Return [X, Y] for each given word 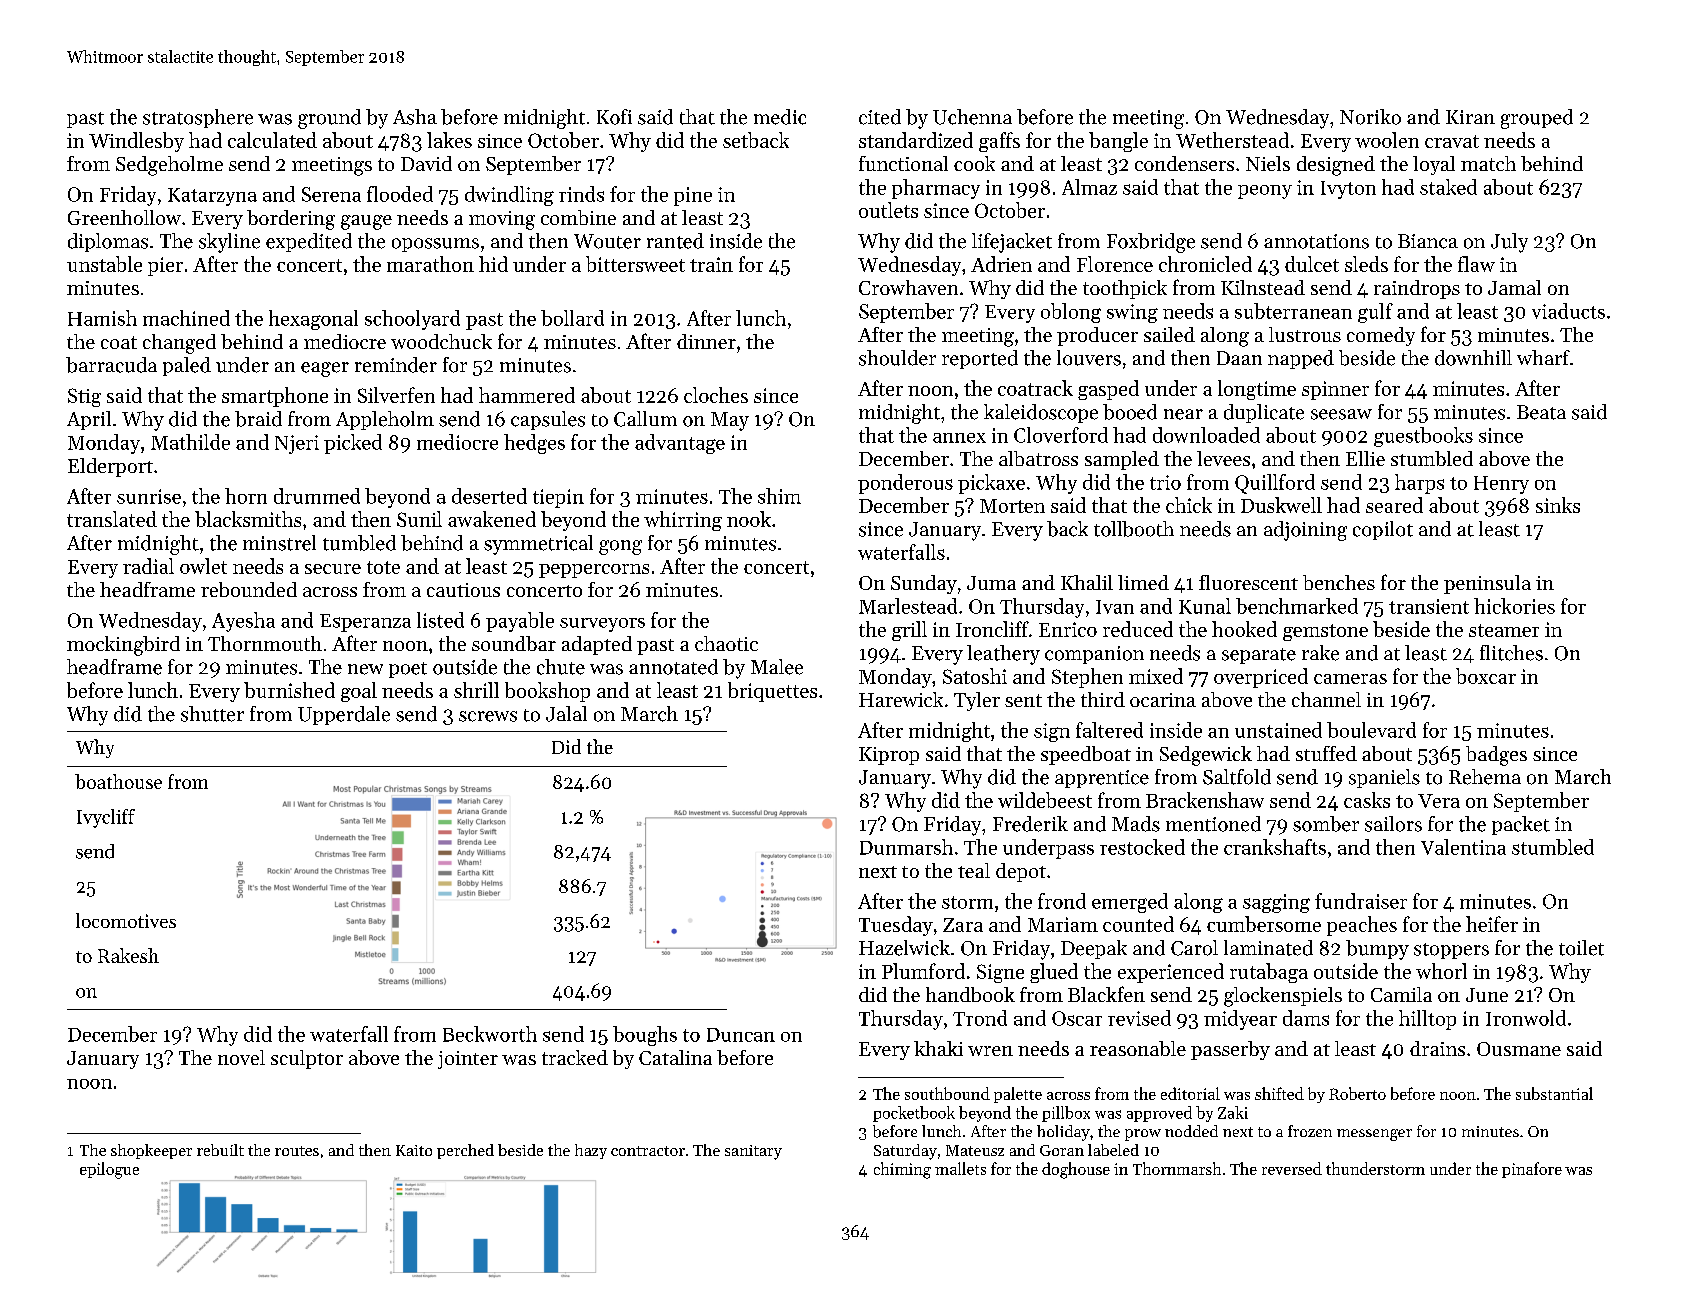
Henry [1501, 485]
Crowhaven [908, 287]
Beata [1541, 412]
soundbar [514, 643]
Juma [991, 583]
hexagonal [313, 320]
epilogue [109, 1170]
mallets [960, 1168]
